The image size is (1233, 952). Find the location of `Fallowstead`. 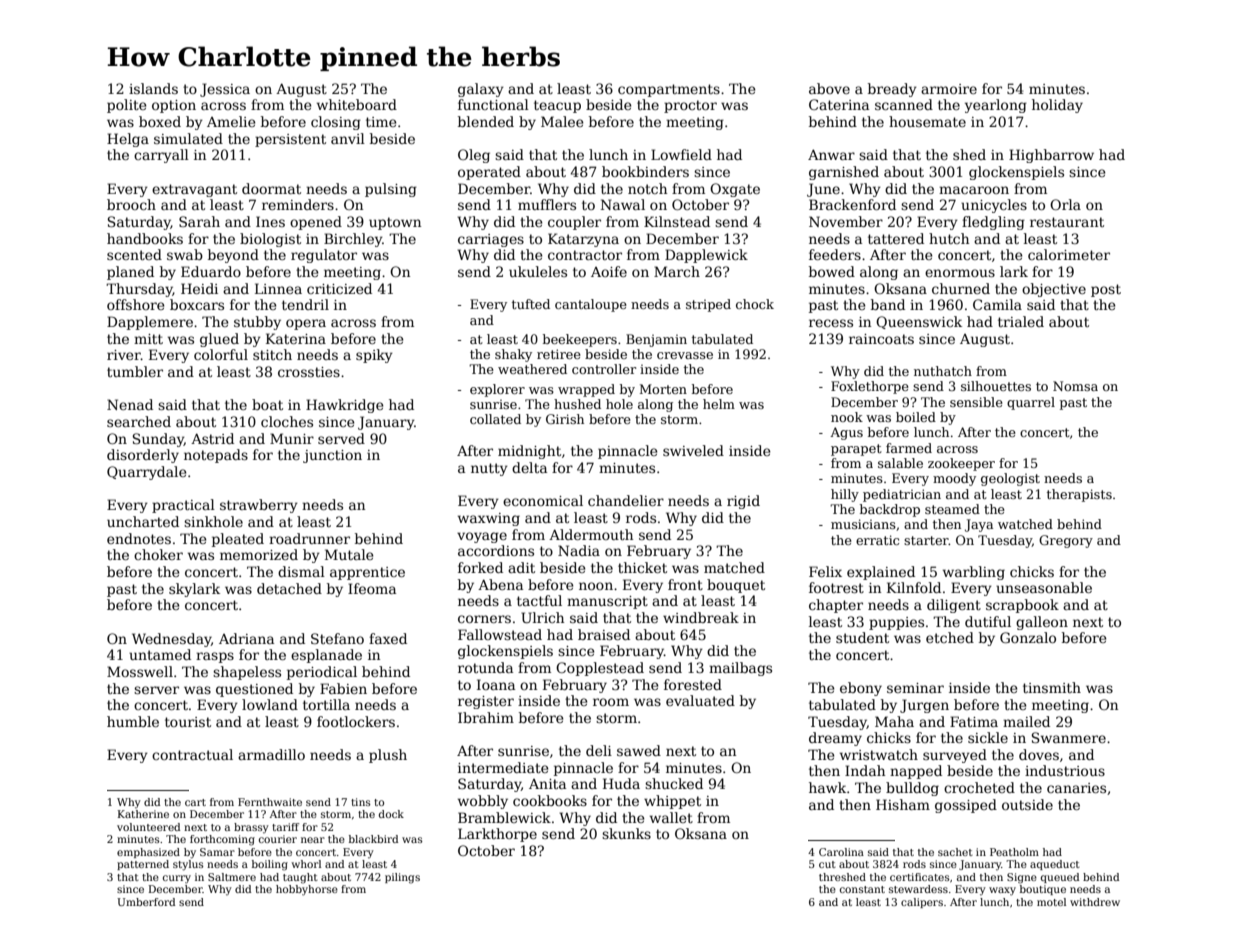

Fallowstead is located at coordinates (500, 634).
